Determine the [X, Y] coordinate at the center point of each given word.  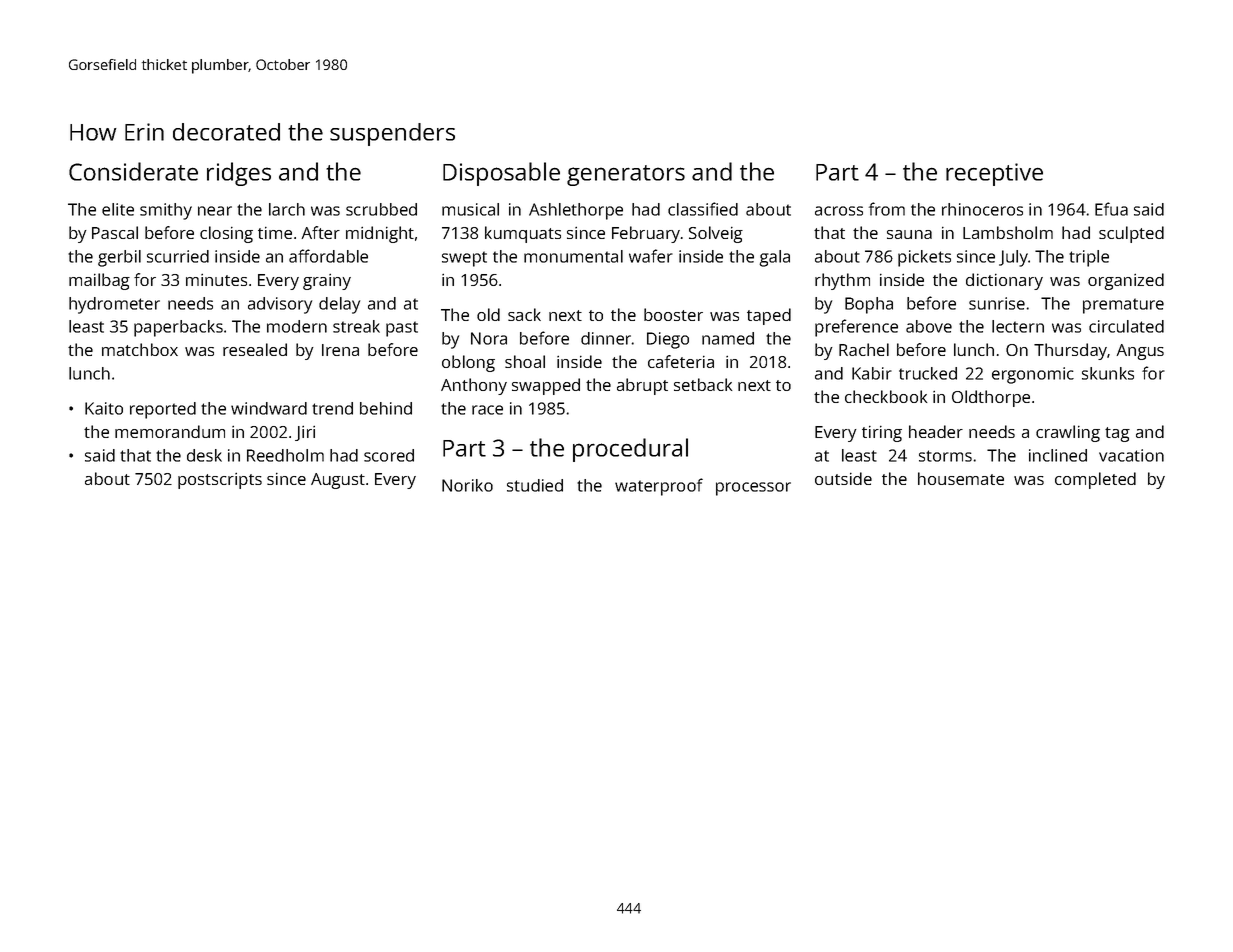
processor [753, 489]
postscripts [220, 481]
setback [703, 384]
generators [626, 175]
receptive [994, 174]
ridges [239, 174]
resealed [255, 349]
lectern [1018, 326]
